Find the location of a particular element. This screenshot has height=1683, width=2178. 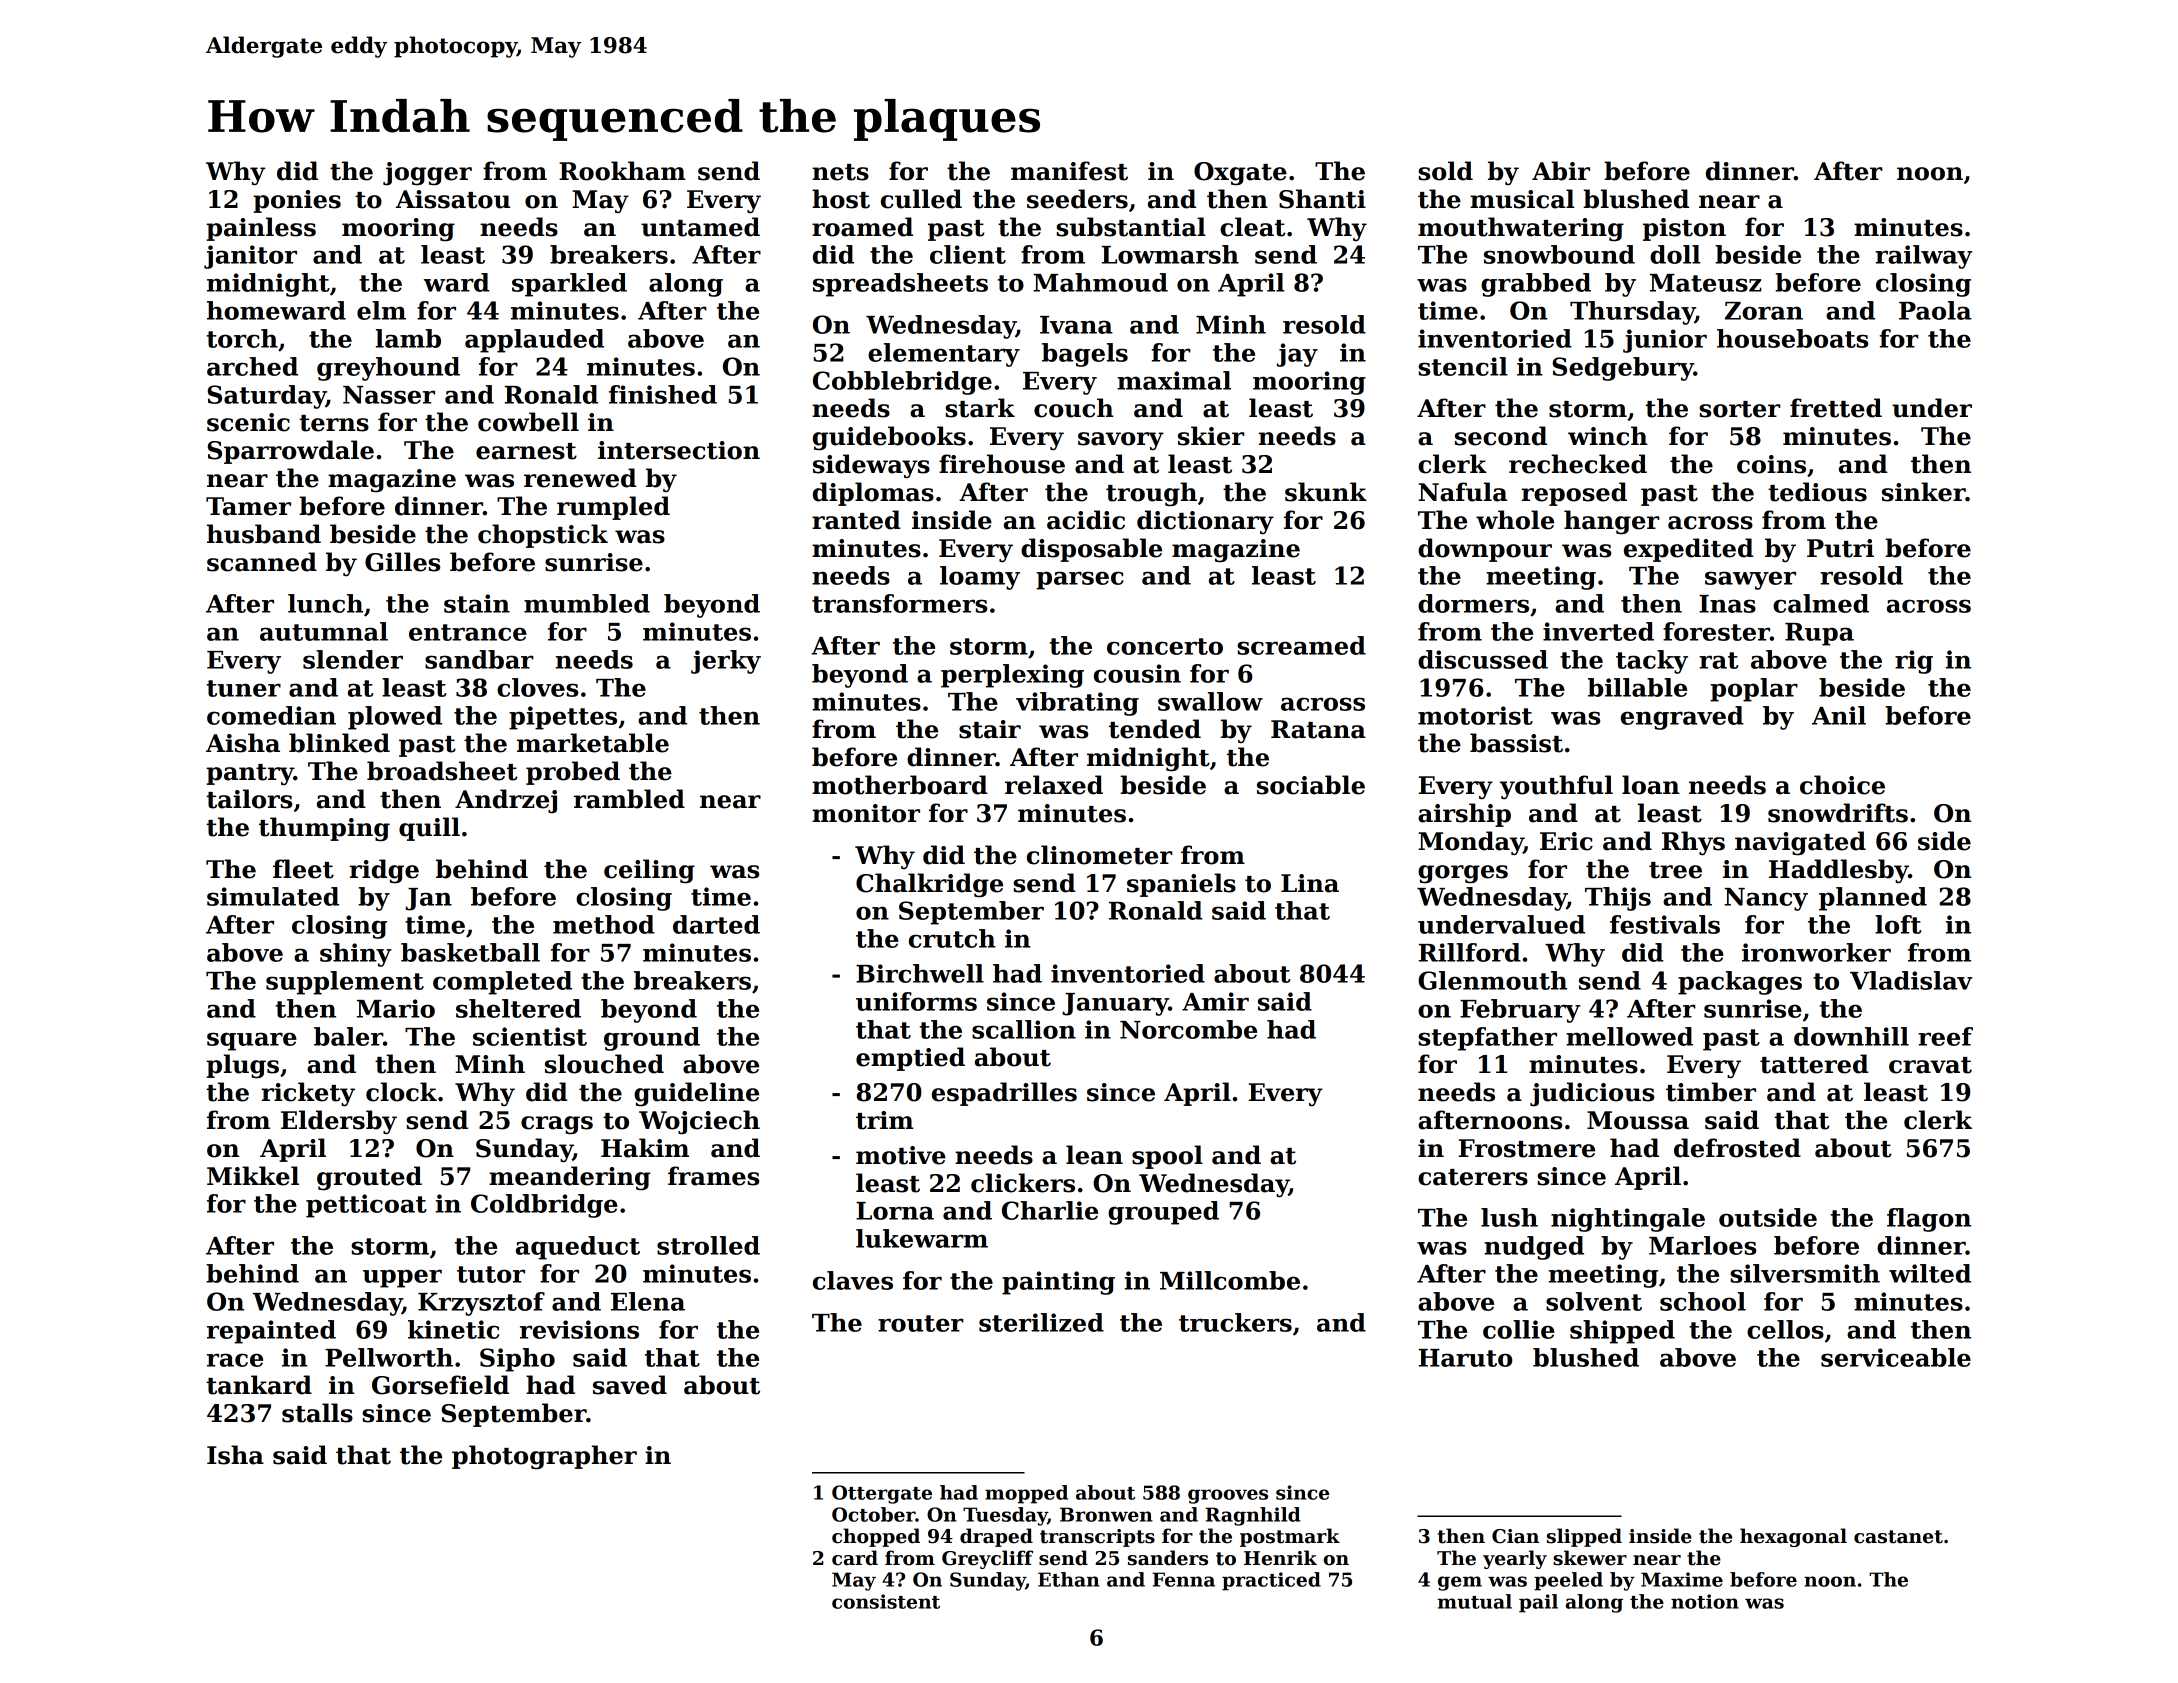

repainted is located at coordinates (271, 1332).
